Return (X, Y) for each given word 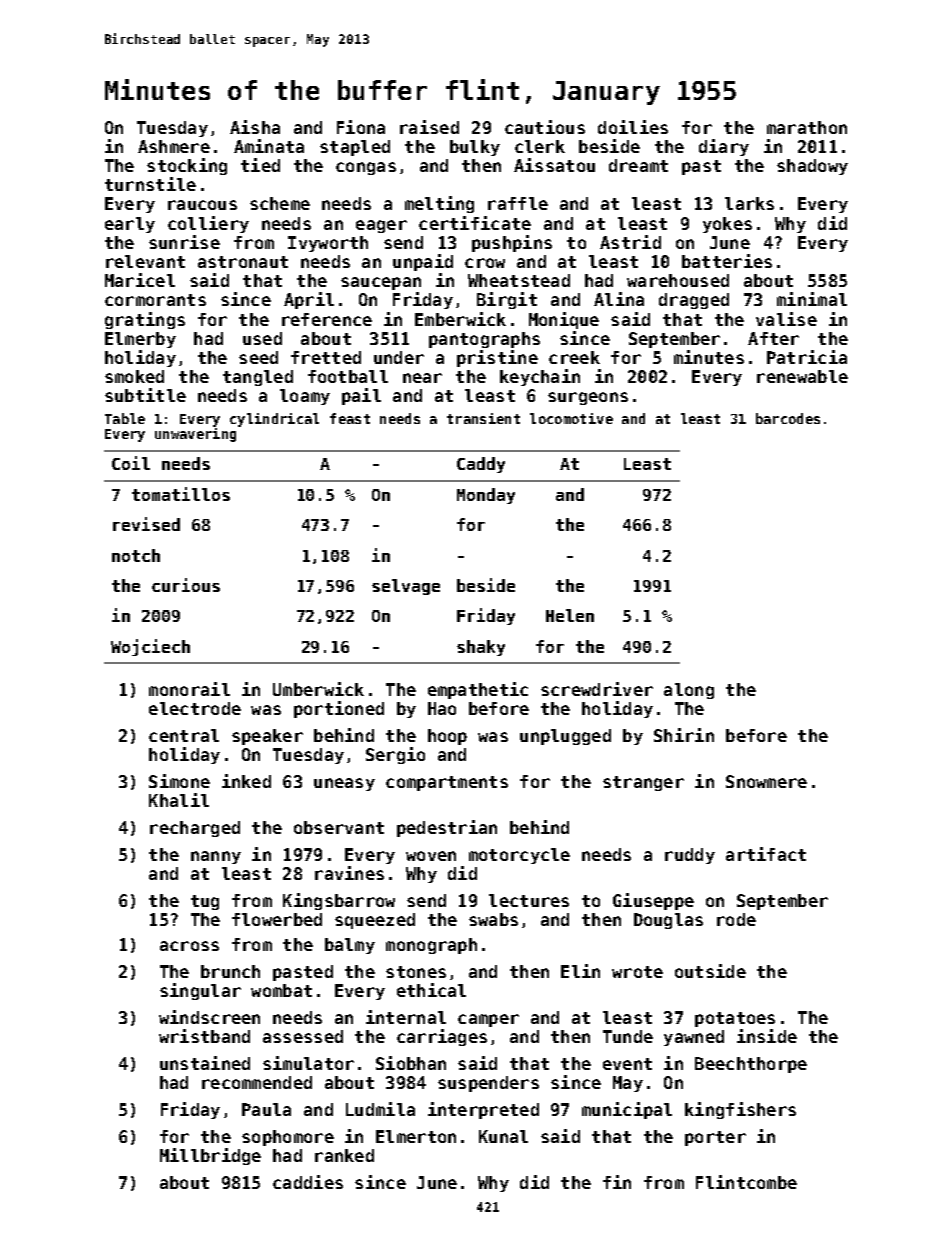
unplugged (565, 737)
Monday (486, 496)
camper (488, 1020)
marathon (807, 127)
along (689, 691)
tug (205, 902)
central (184, 735)
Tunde (628, 1036)
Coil (131, 463)
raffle (518, 203)
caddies (308, 1182)
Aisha (255, 127)
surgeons (588, 398)
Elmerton (416, 1136)
